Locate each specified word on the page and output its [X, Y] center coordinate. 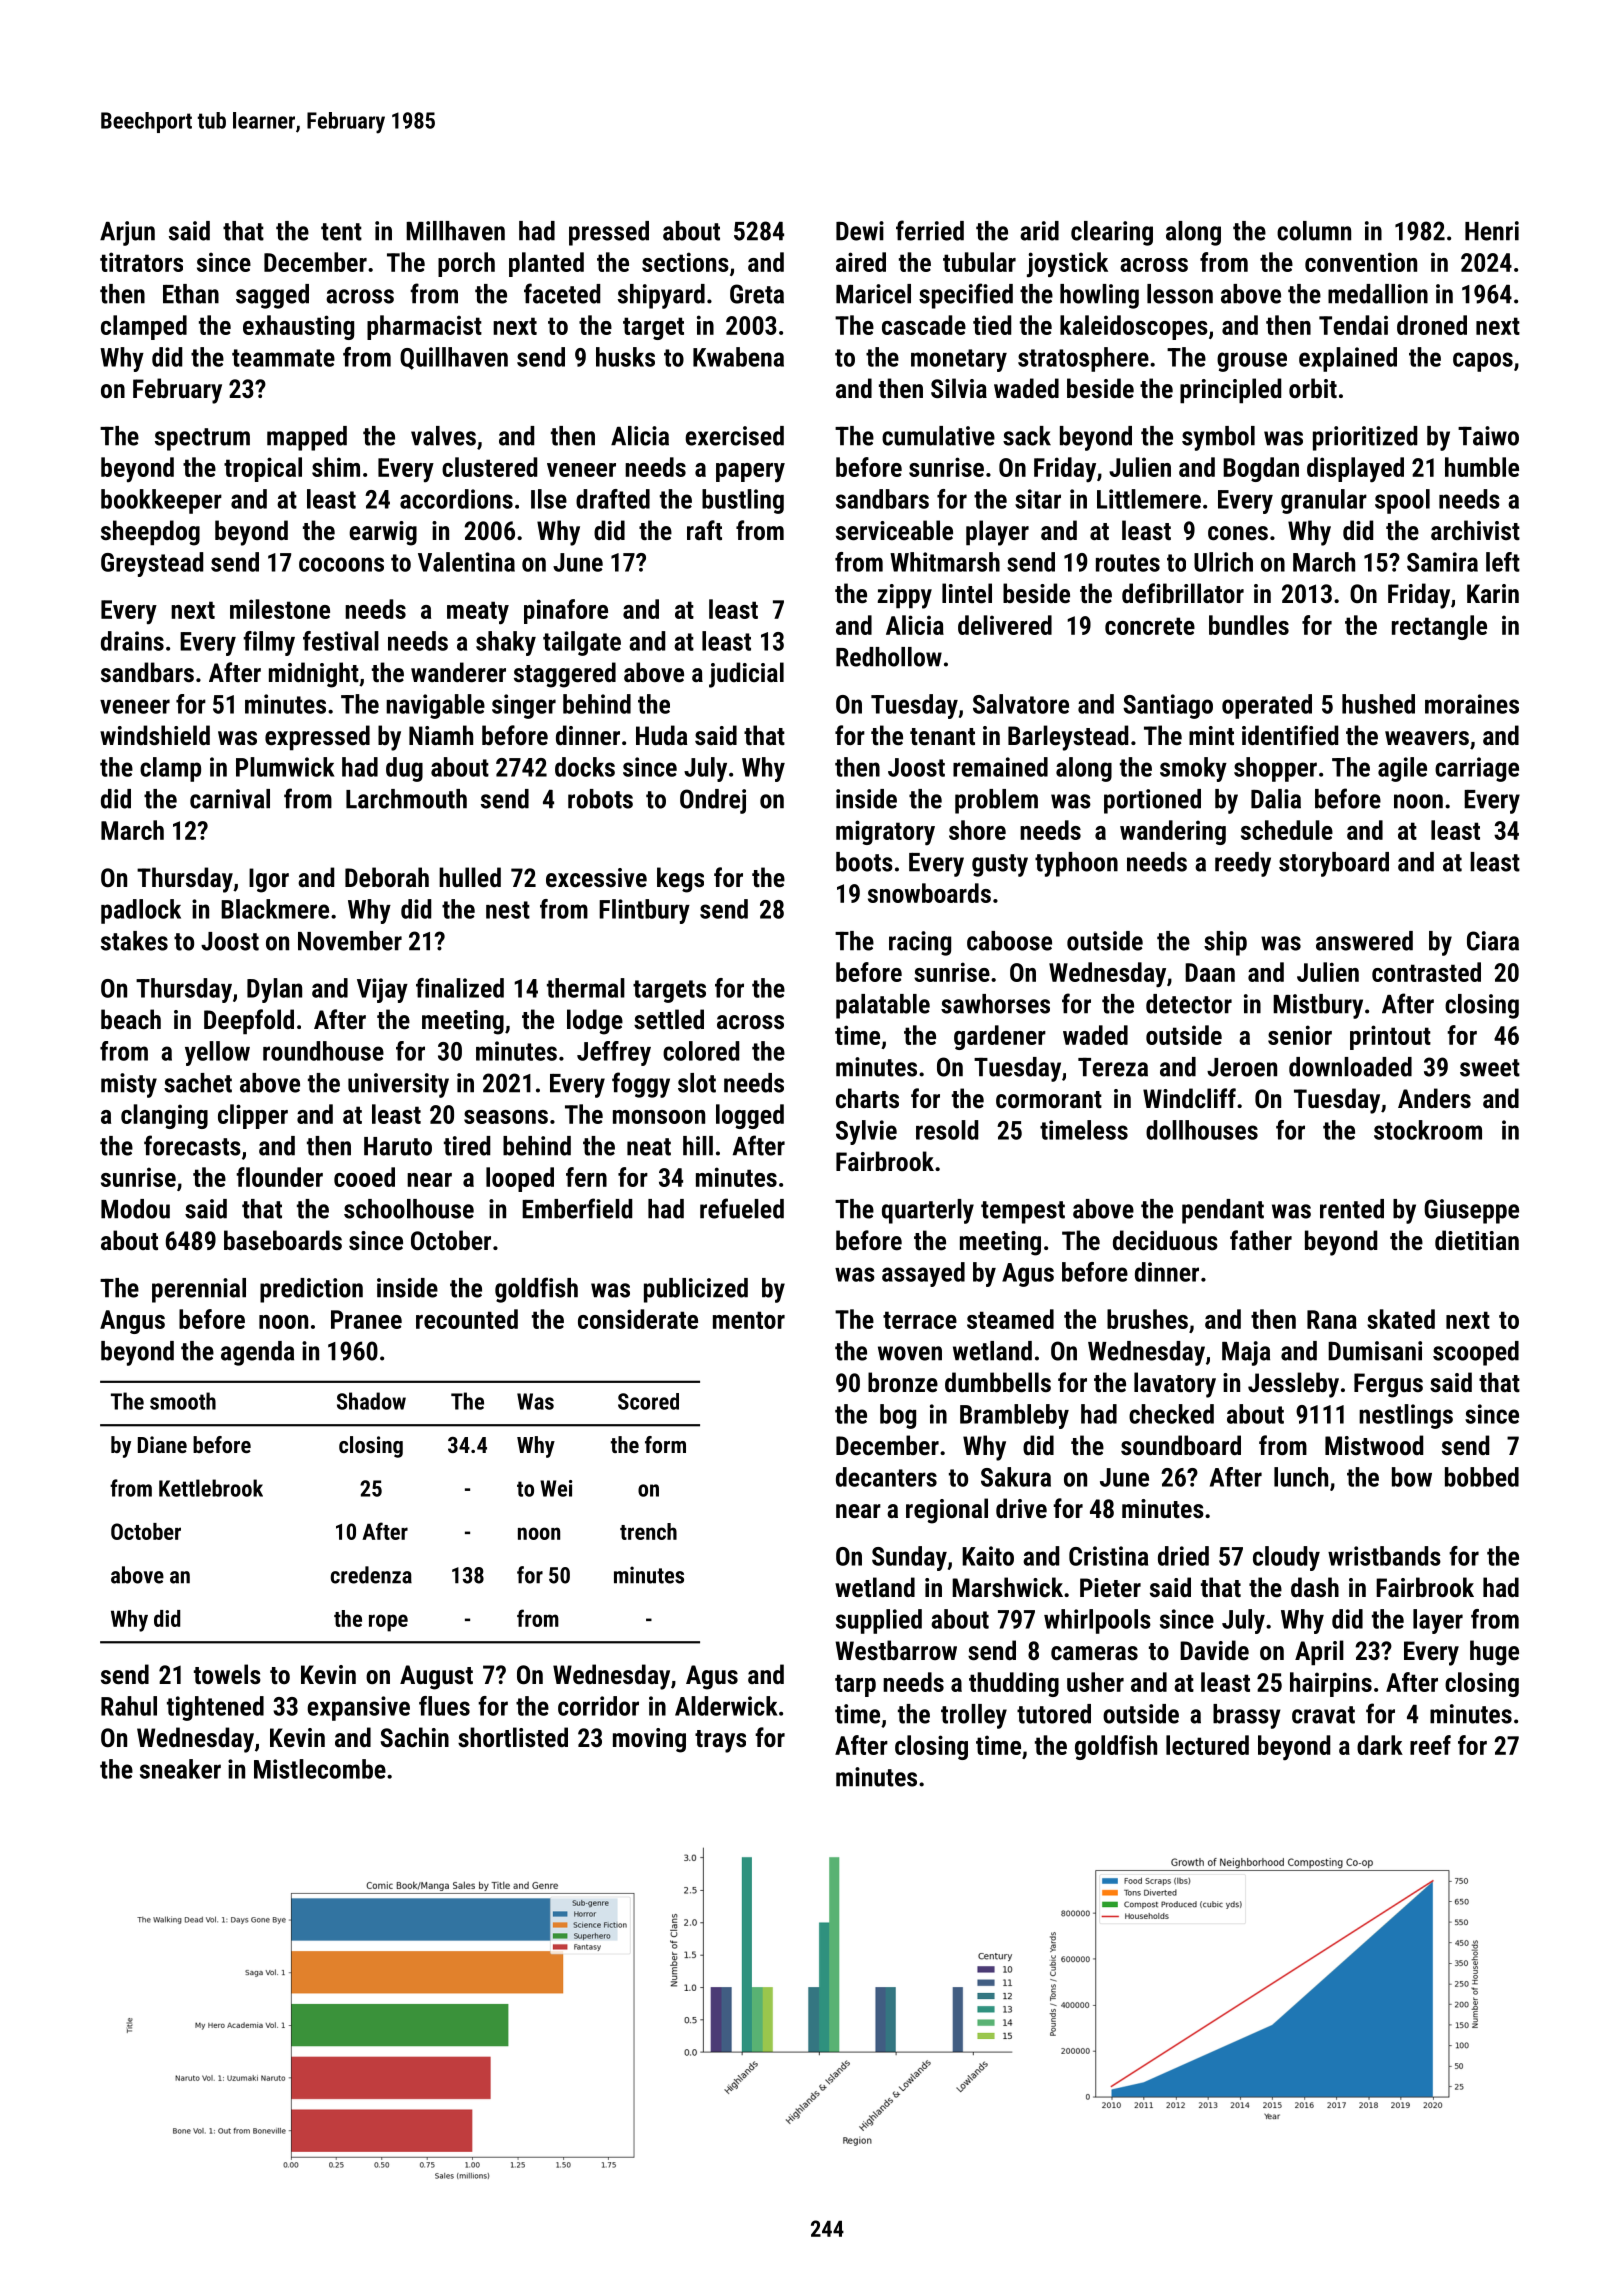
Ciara [1493, 941]
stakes [134, 941]
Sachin [415, 1737]
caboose [1009, 941]
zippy [905, 596]
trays [720, 1741]
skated [1401, 1319]
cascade [924, 325]
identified [1290, 735]
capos [1483, 362]
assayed [923, 1274]
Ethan [191, 294]
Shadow [371, 1401]
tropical [263, 469]
